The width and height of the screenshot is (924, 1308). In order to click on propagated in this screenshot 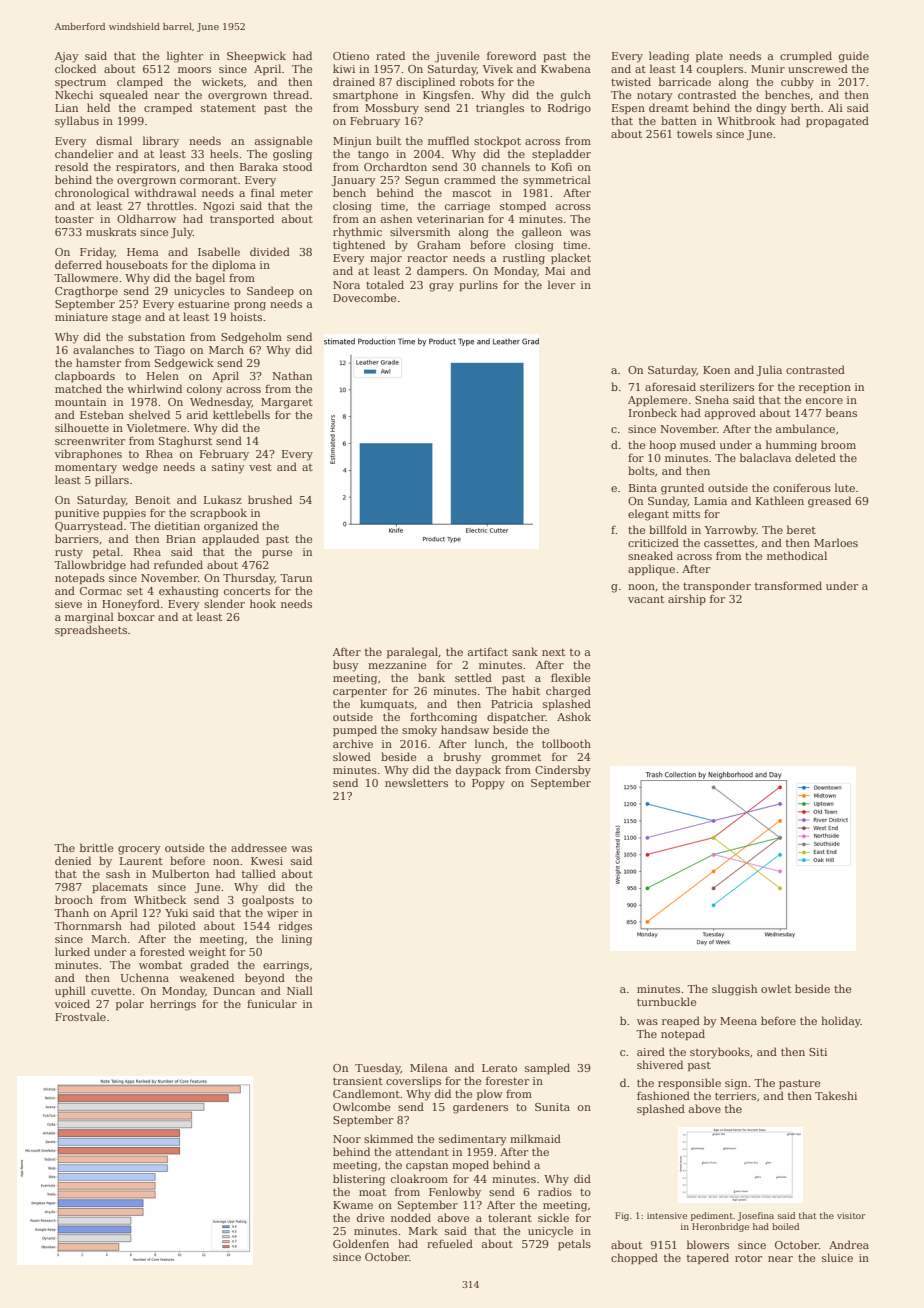, I will do `click(837, 122)`.
